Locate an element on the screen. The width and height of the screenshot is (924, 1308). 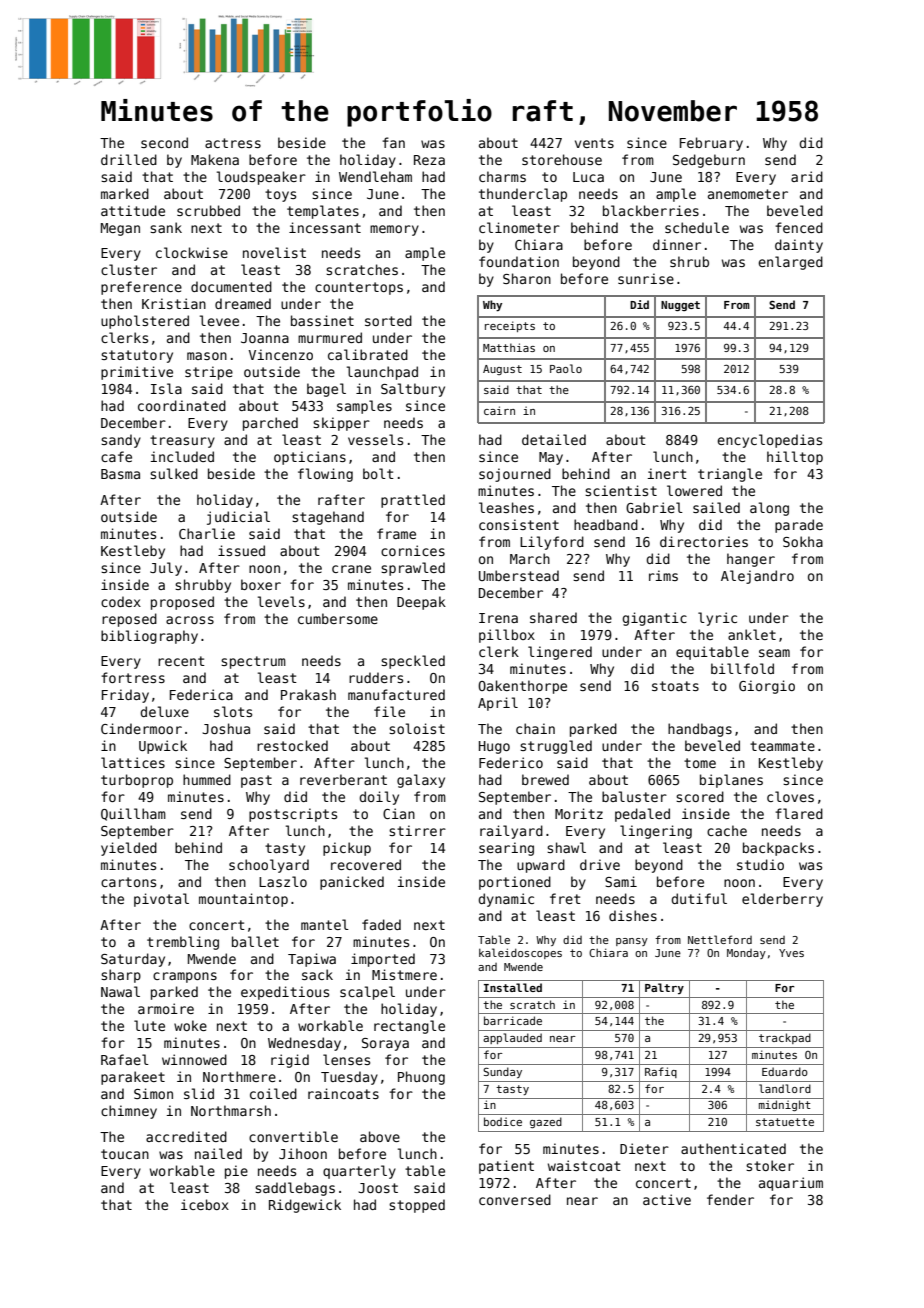
levels is located at coordinates (281, 601).
